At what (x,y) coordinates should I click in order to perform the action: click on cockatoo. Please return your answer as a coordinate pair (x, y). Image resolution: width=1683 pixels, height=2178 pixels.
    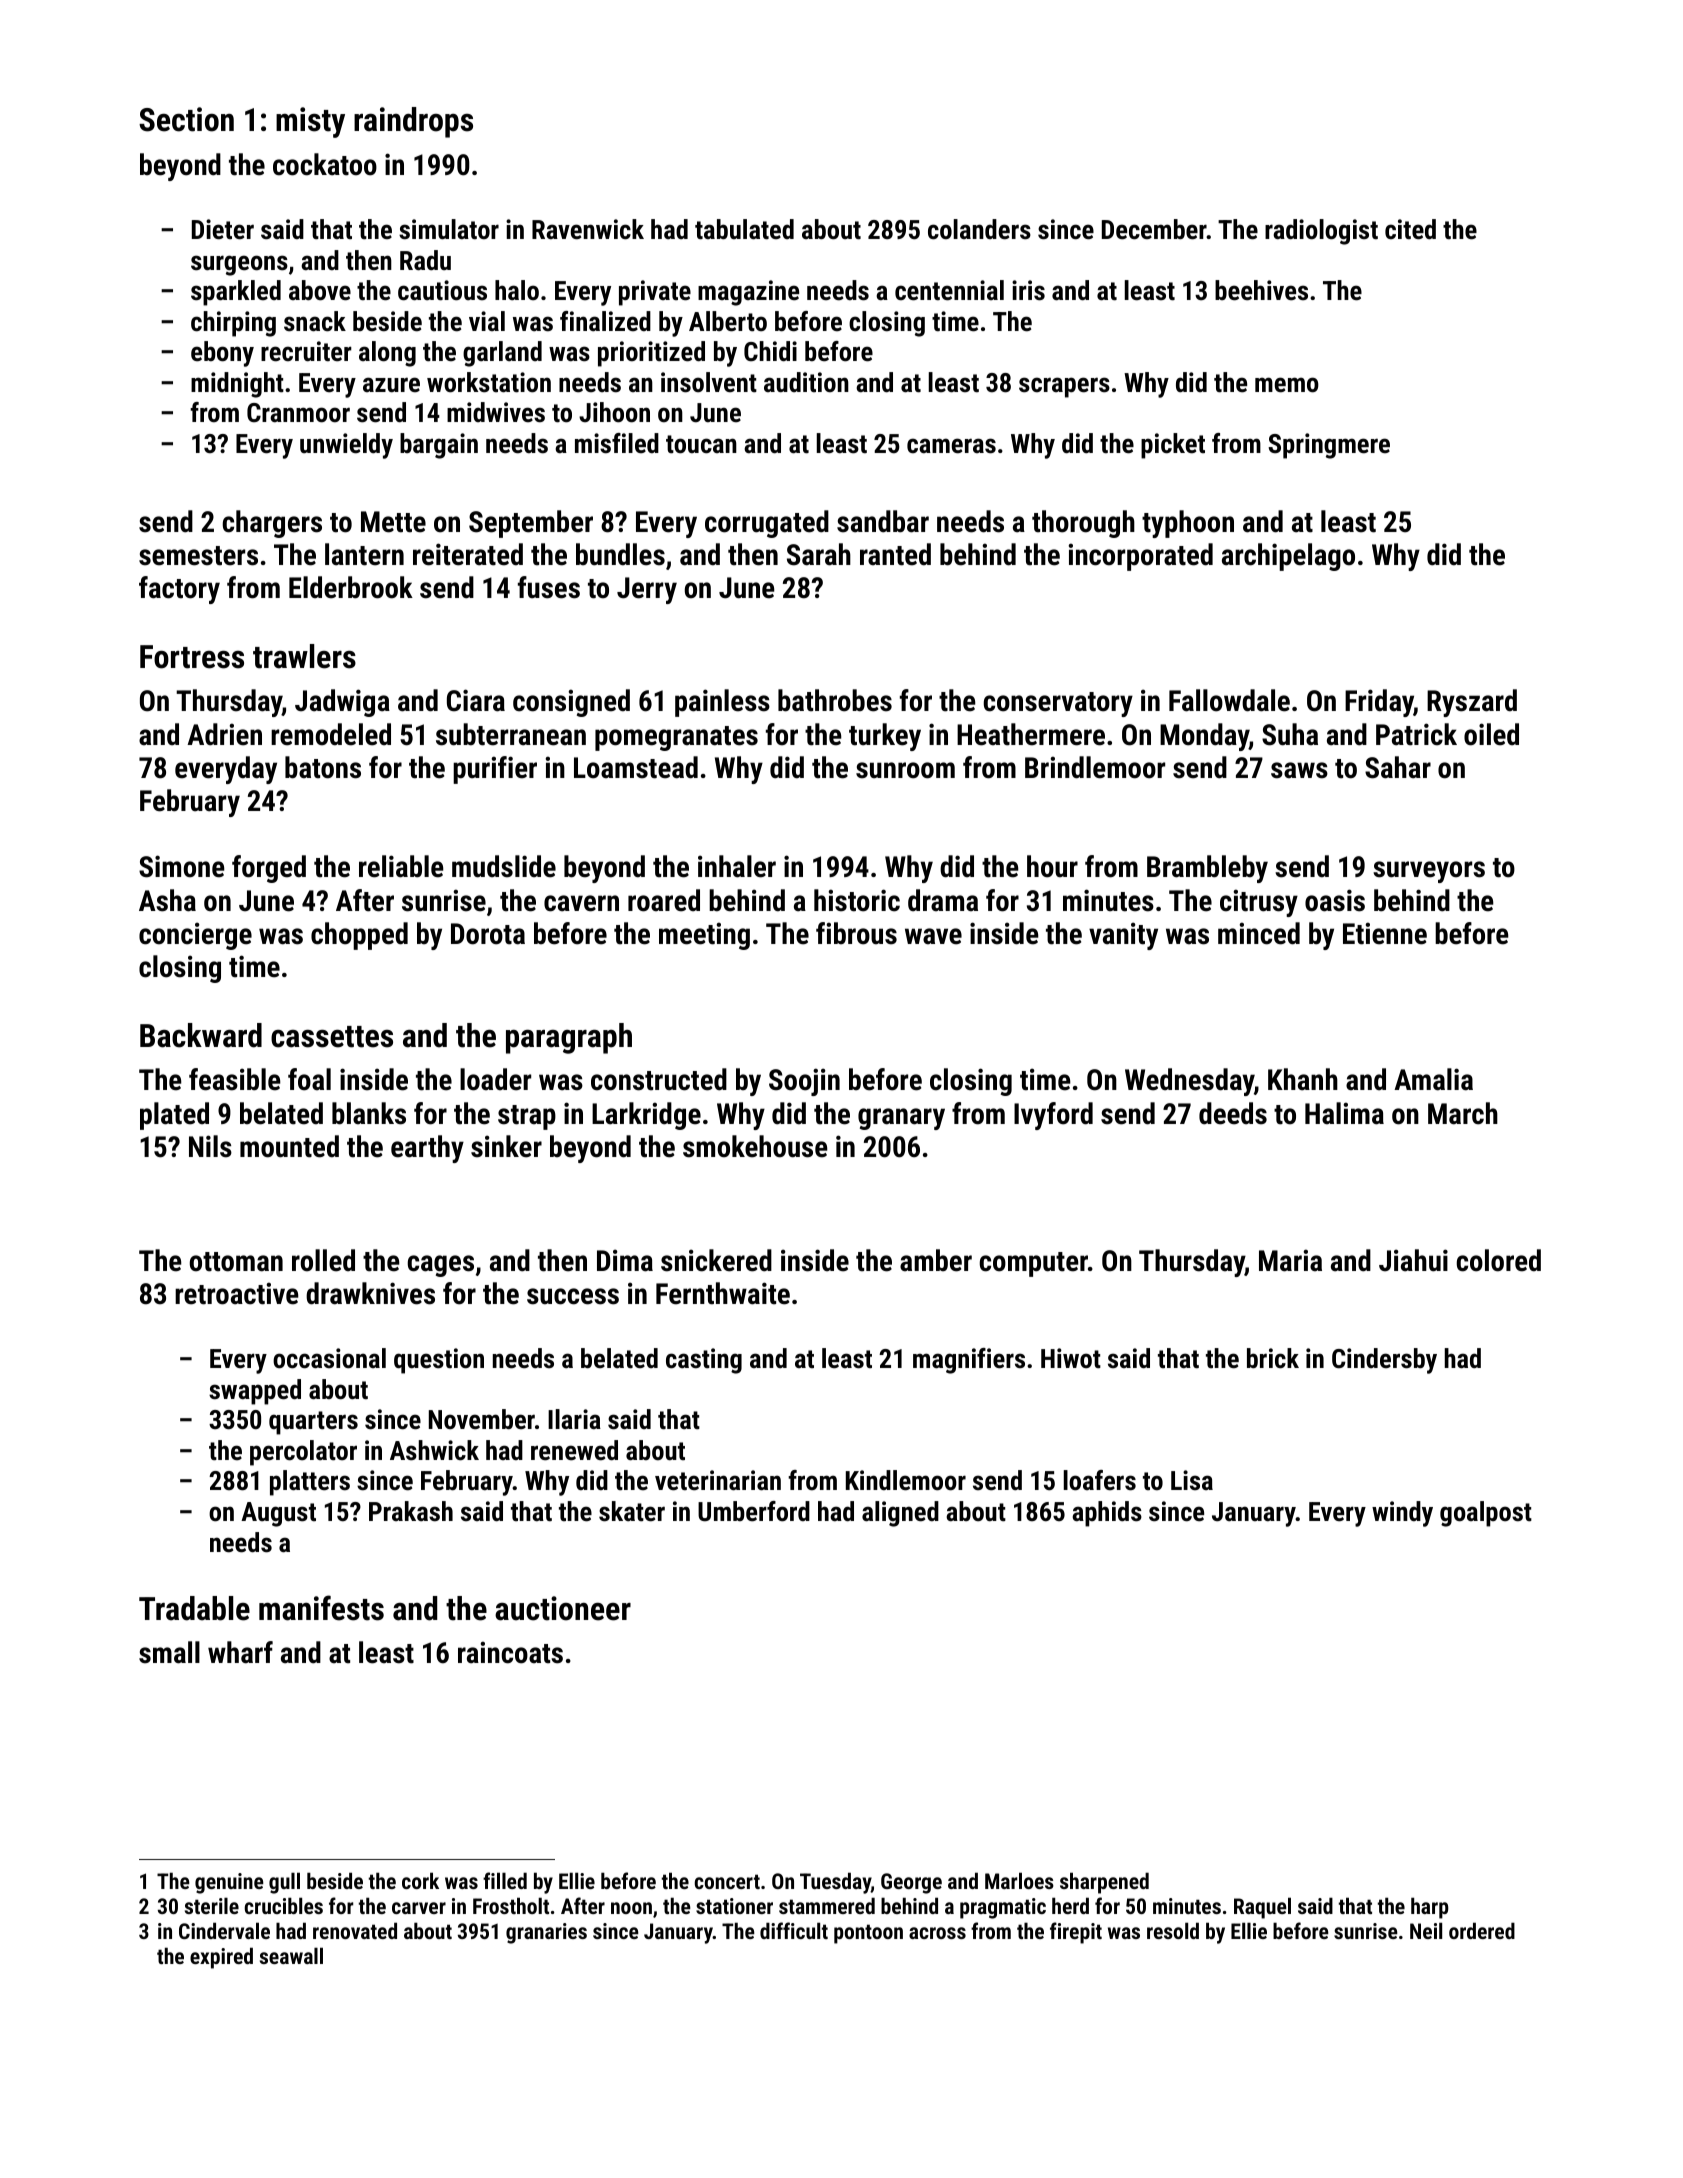
    Looking at the image, I should click on (325, 164).
